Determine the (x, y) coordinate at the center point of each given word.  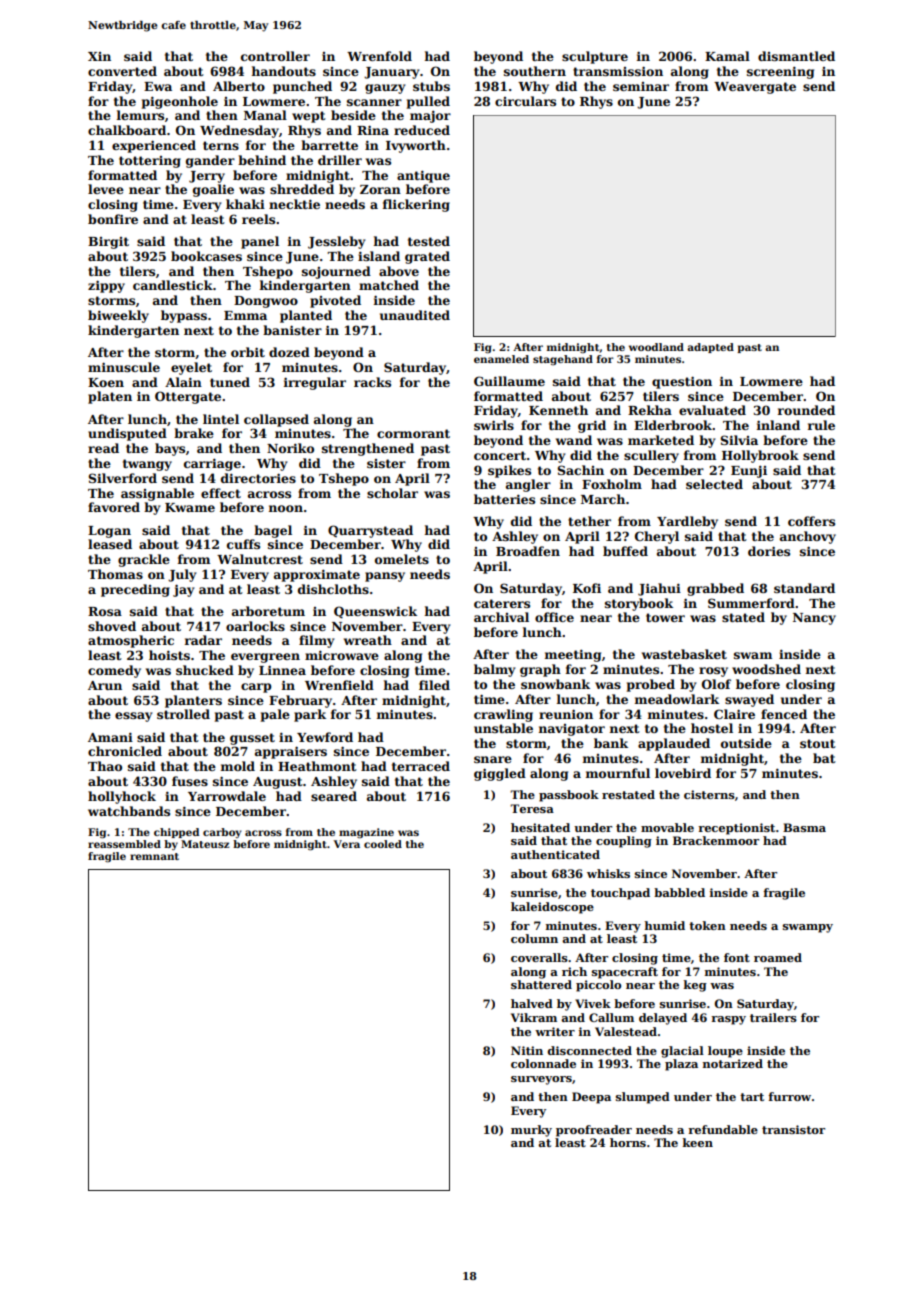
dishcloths (333, 589)
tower (665, 617)
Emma (245, 315)
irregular (315, 383)
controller (275, 56)
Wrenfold (379, 56)
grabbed (715, 589)
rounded (806, 410)
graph (540, 670)
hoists (169, 655)
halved (532, 1003)
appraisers (291, 752)
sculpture (595, 57)
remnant (154, 856)
